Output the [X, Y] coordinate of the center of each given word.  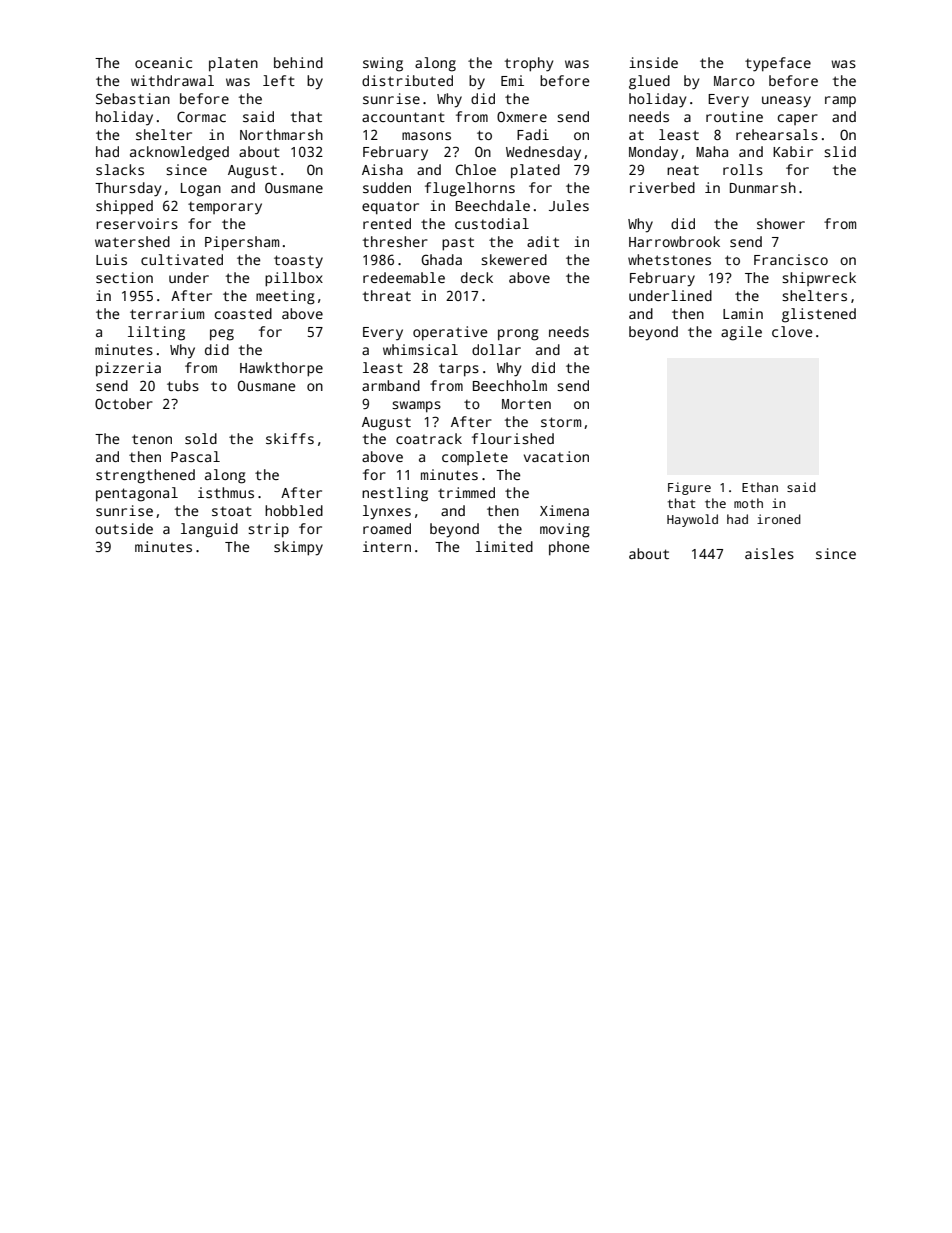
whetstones [669, 259]
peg [222, 335]
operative [450, 333]
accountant [403, 117]
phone [569, 548]
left [279, 80]
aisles [769, 553]
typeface [778, 64]
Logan [201, 190]
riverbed [662, 187]
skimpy [298, 548]
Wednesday [543, 153]
